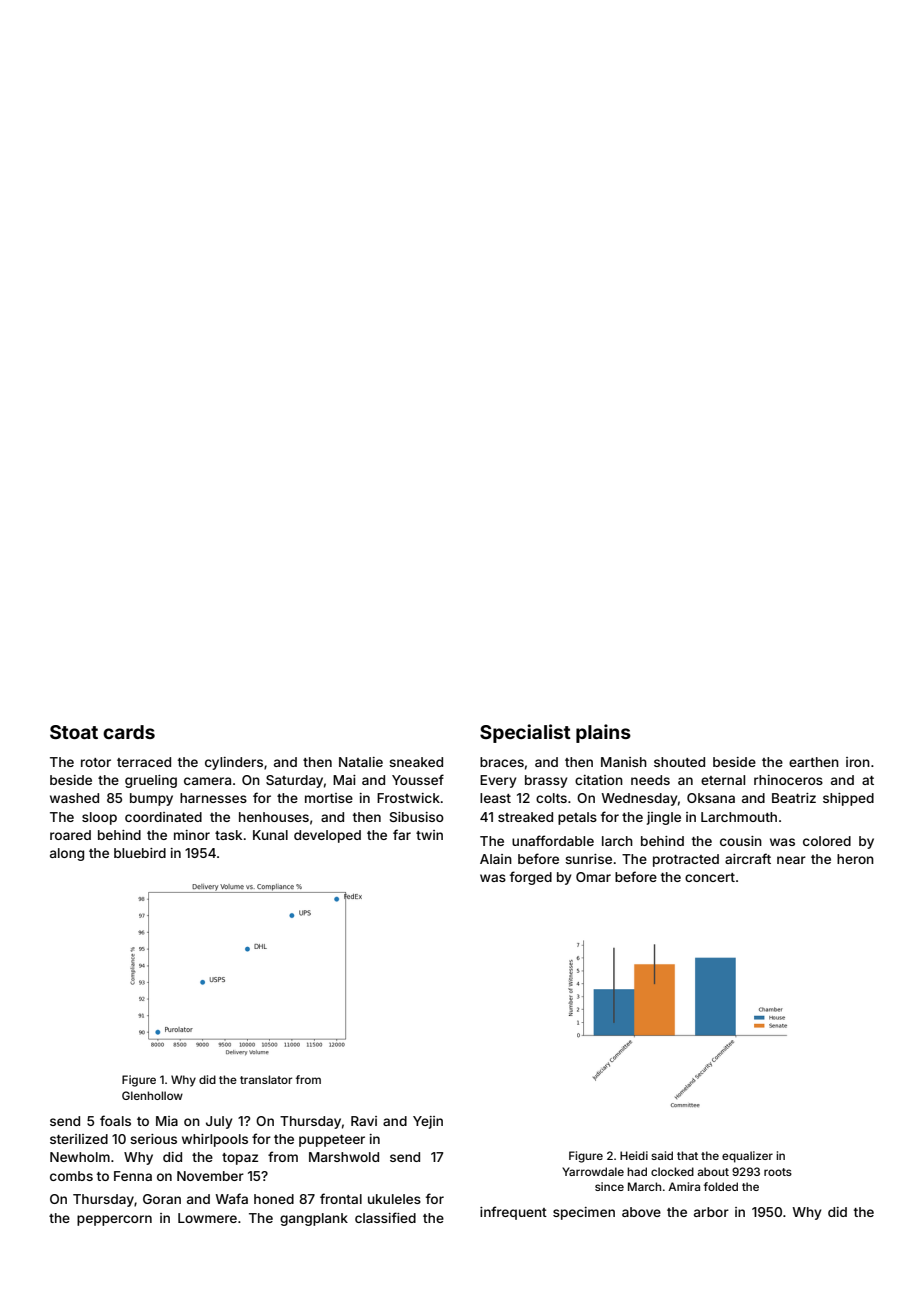  Describe the element at coordinates (711, 1212) in the document. I see `arbor` at that location.
